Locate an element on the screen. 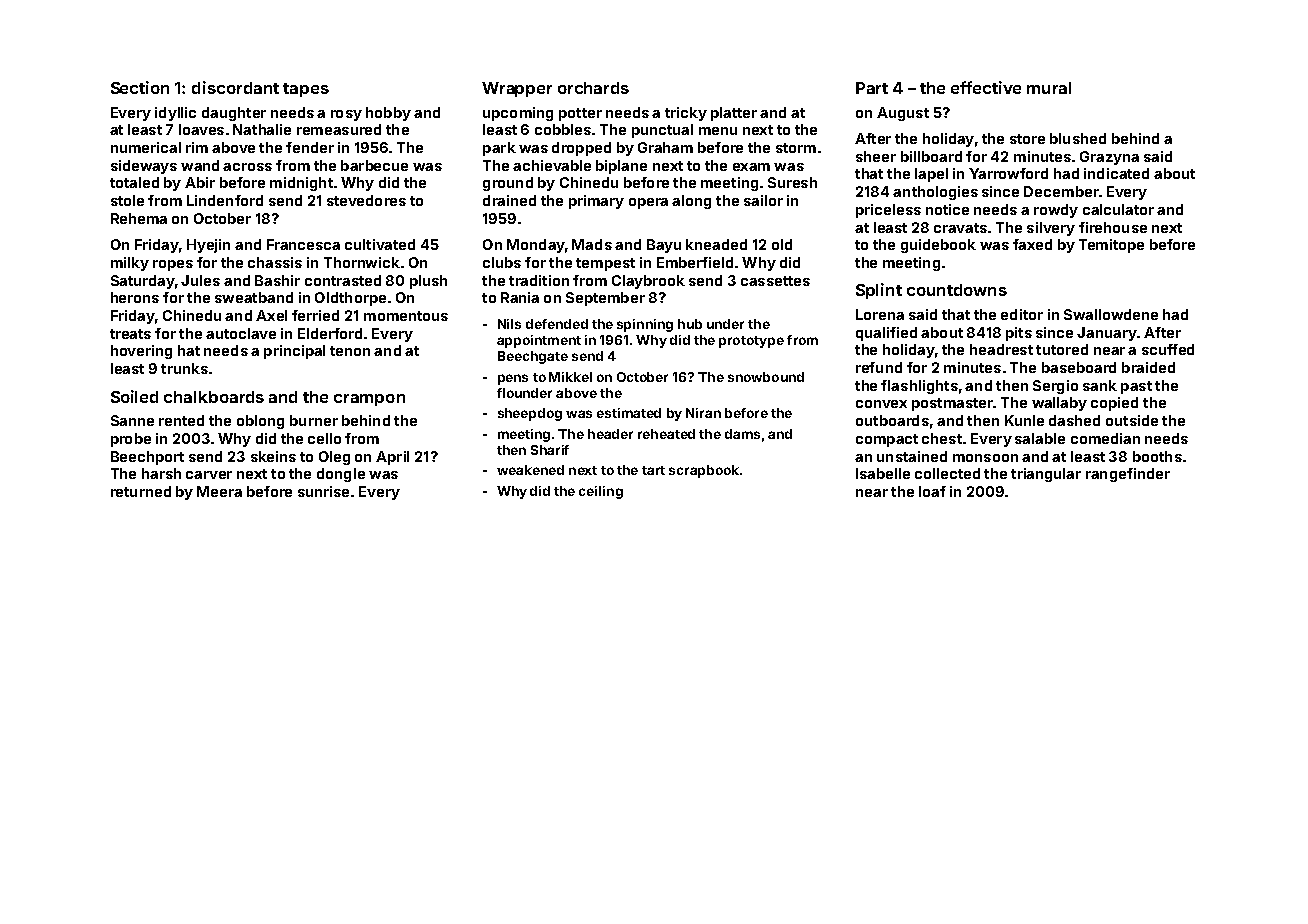 The width and height of the screenshot is (1308, 924). sunrise is located at coordinates (323, 491).
